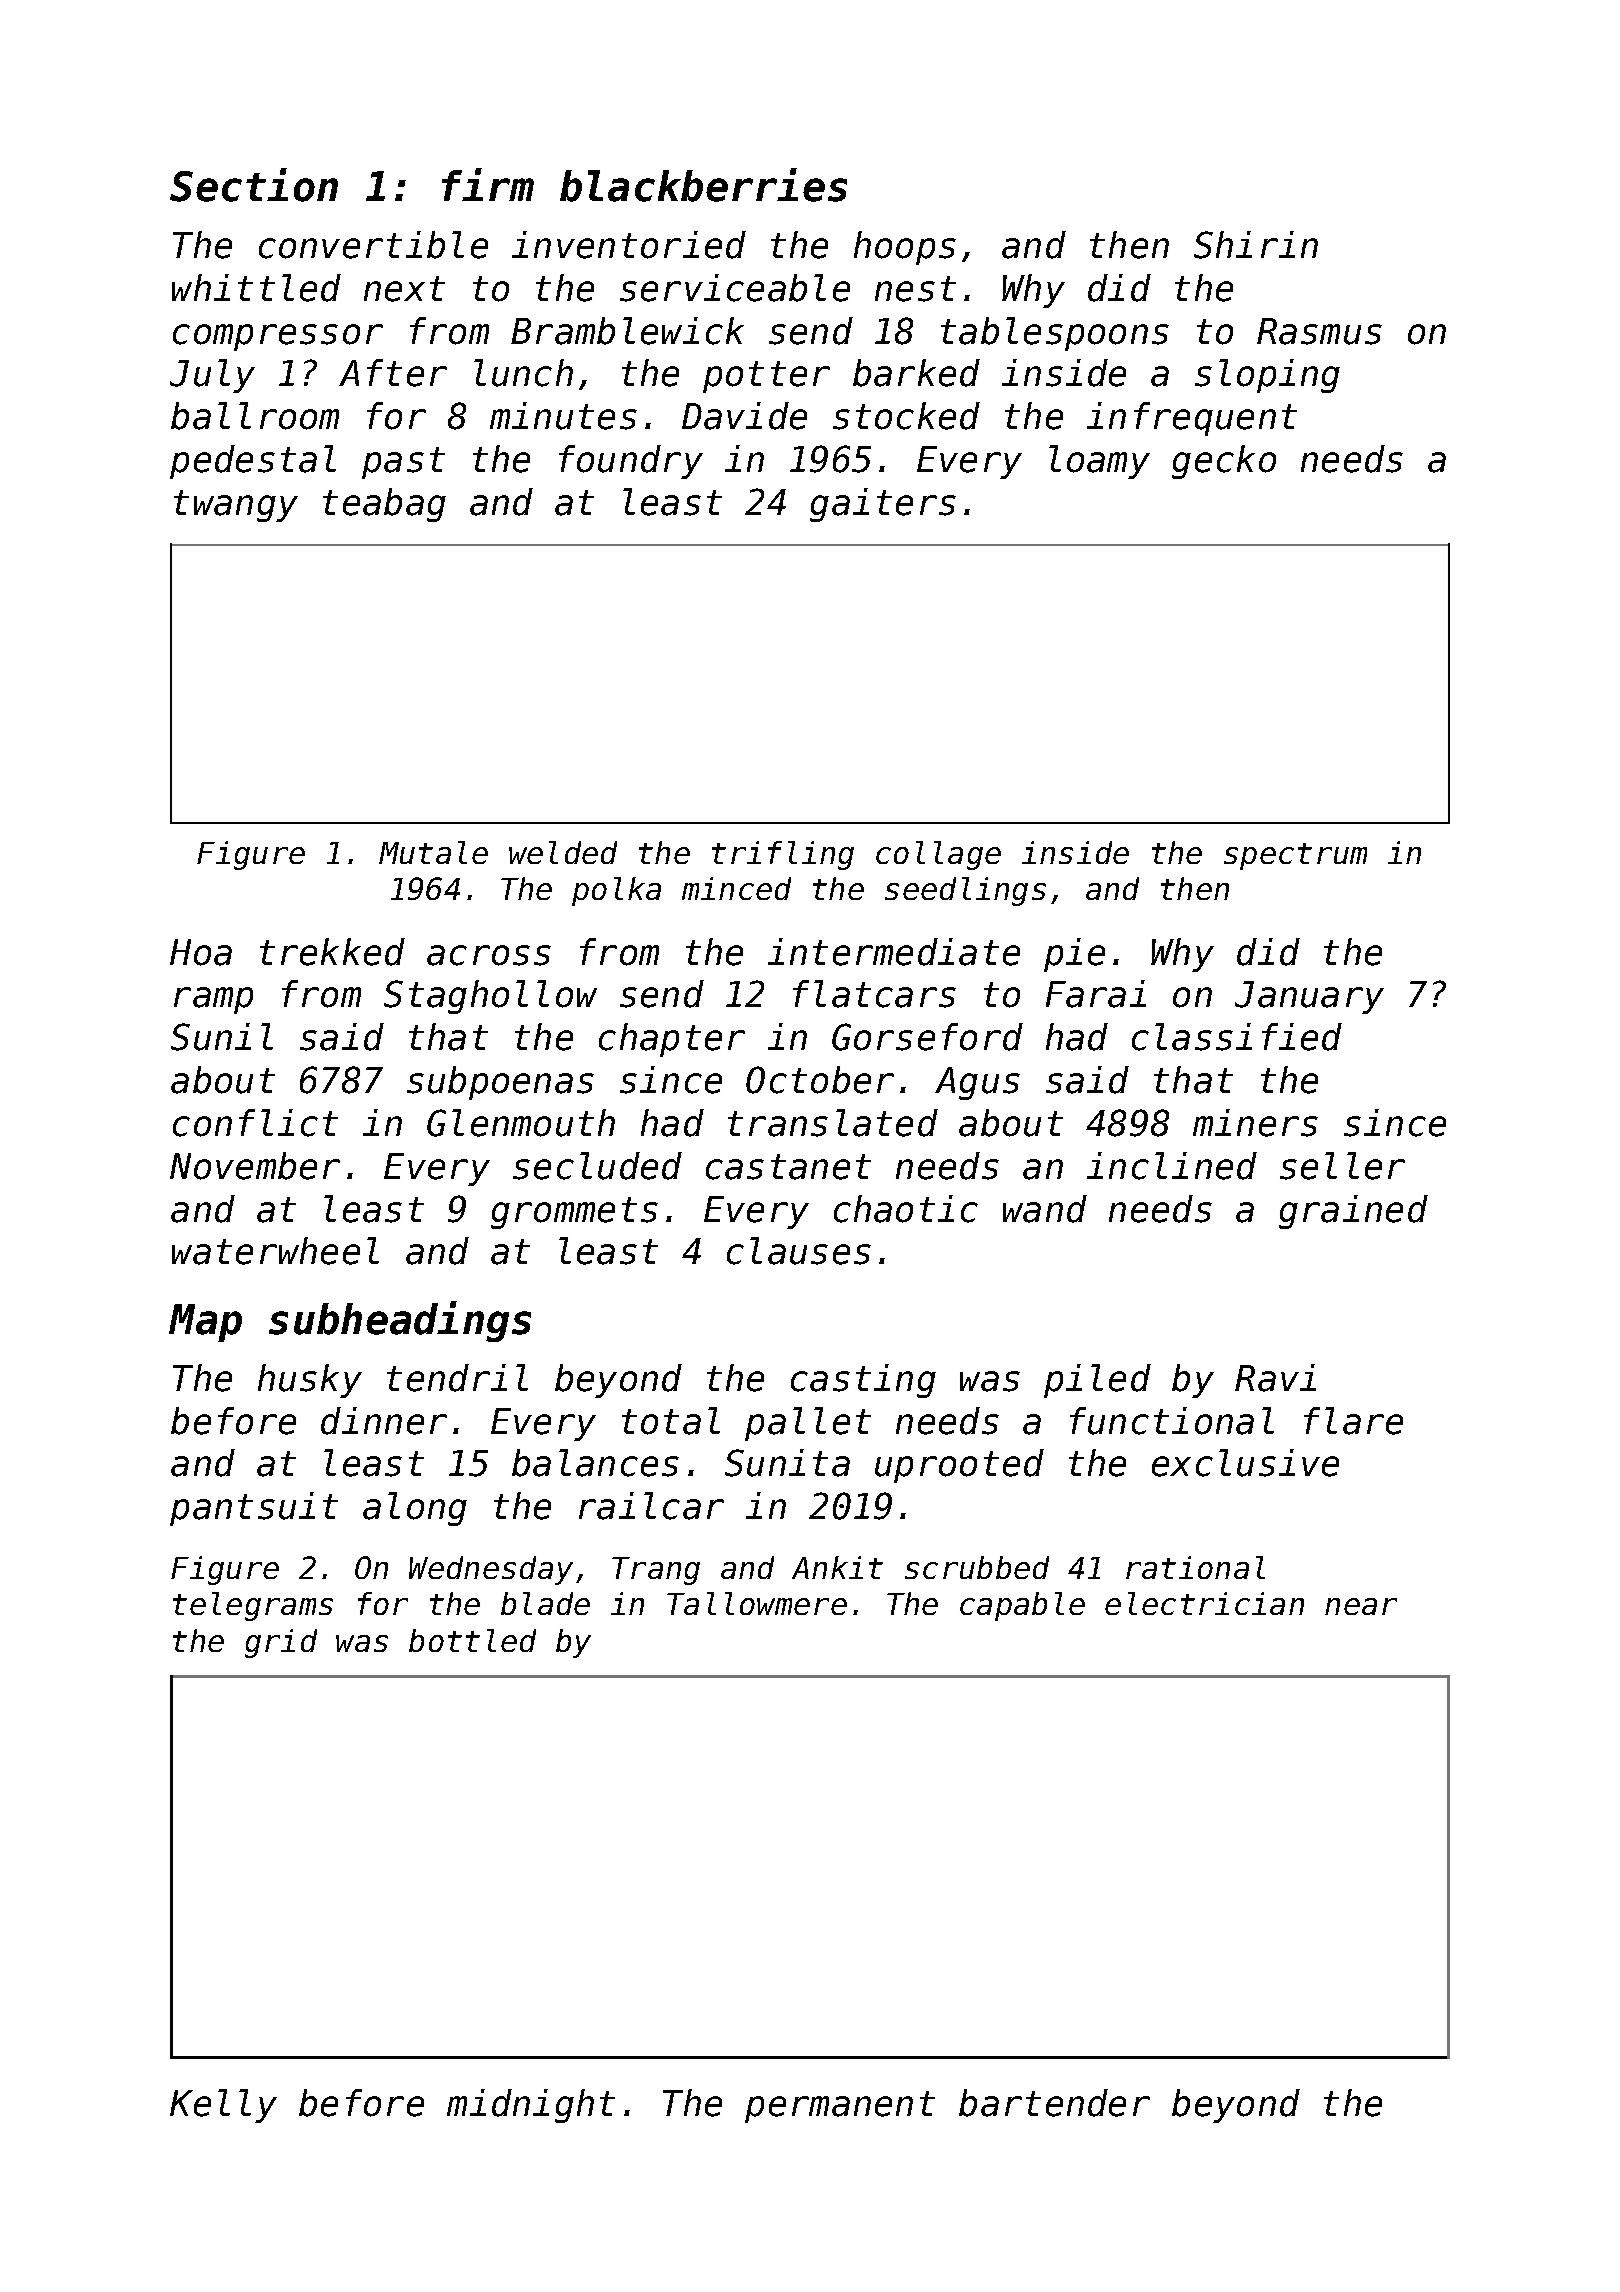 Image resolution: width=1620 pixels, height=2292 pixels. What do you see at coordinates (433, 852) in the page?
I see `Mutale` at bounding box center [433, 852].
